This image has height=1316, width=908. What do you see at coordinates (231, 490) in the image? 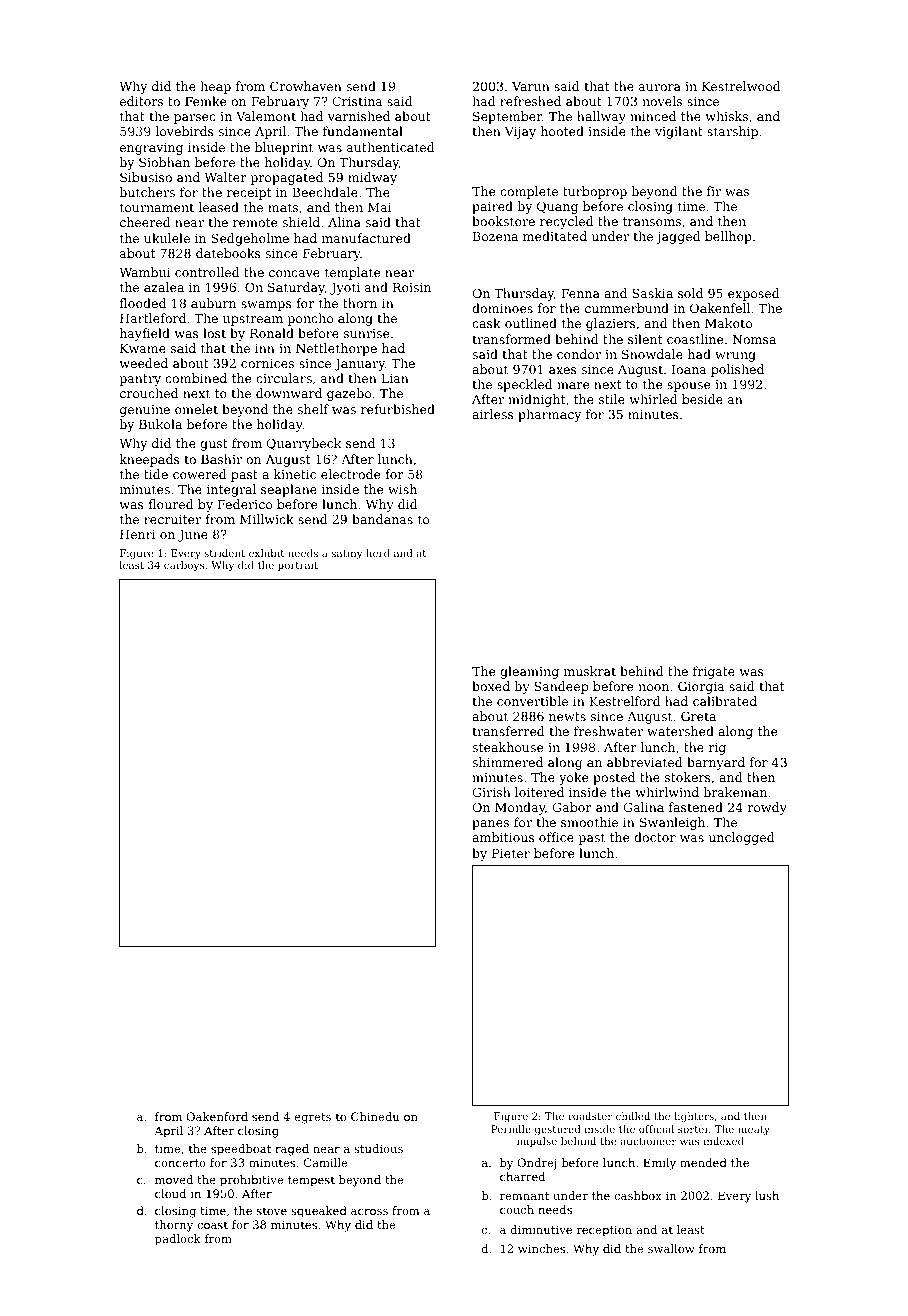
I see `integral` at bounding box center [231, 490].
